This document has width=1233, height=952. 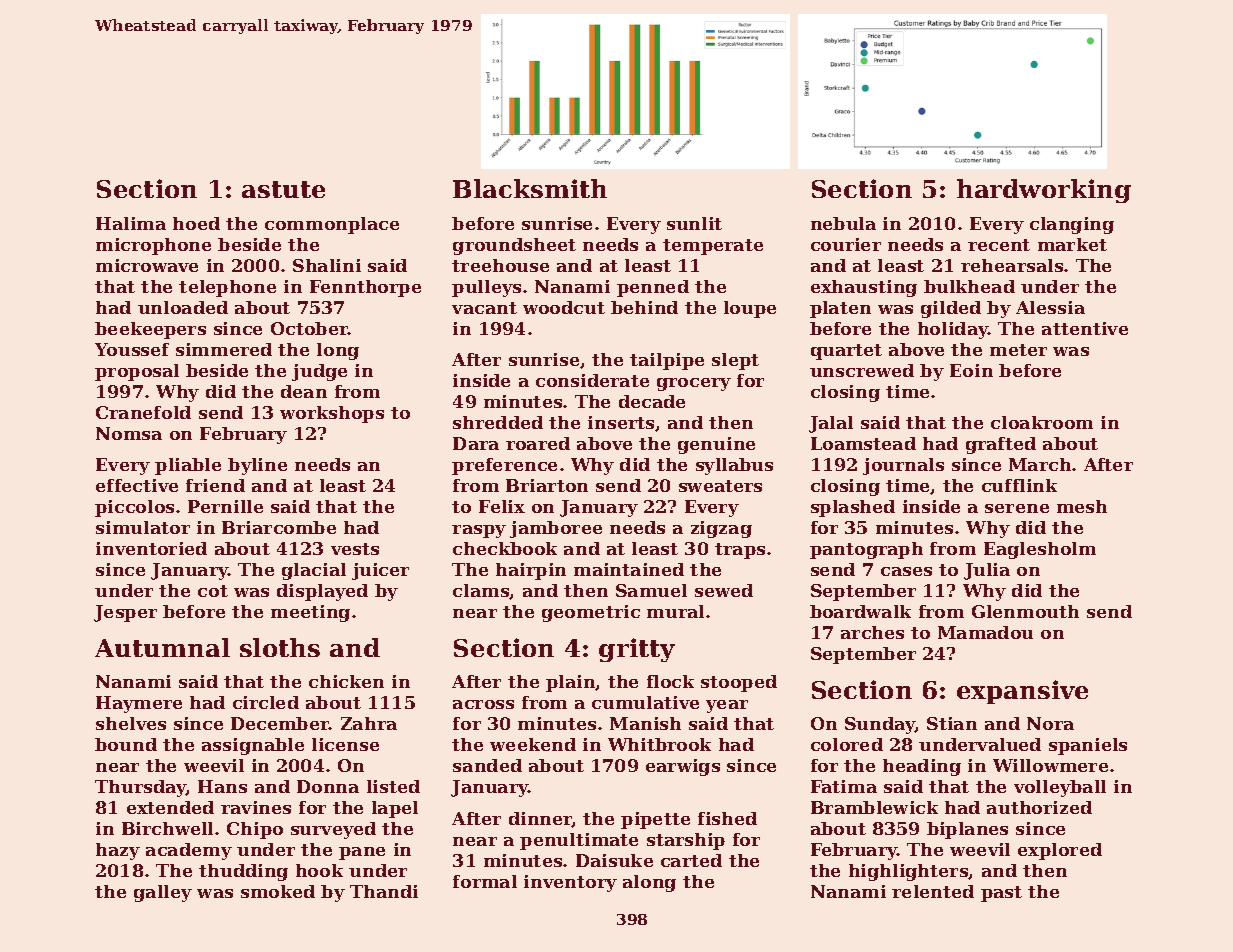 What do you see at coordinates (345, 744) in the document?
I see `license` at bounding box center [345, 744].
